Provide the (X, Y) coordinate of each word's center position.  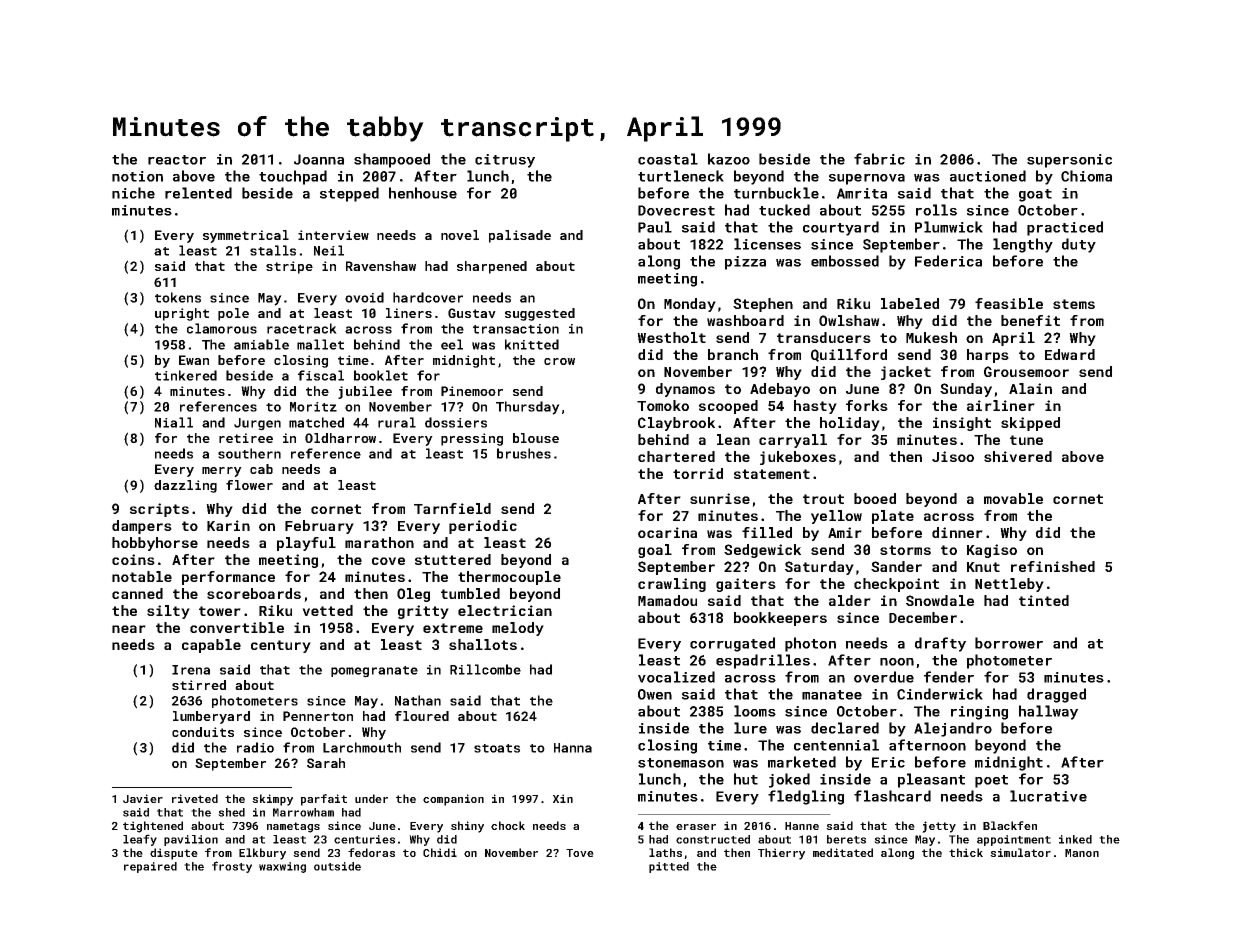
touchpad (293, 177)
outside (337, 866)
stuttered (453, 559)
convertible (237, 627)
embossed (845, 261)
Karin (228, 525)
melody (518, 629)
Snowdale (940, 600)
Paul (655, 227)
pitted (669, 867)
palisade (520, 236)
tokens (178, 297)
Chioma (1086, 176)
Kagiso (992, 551)
